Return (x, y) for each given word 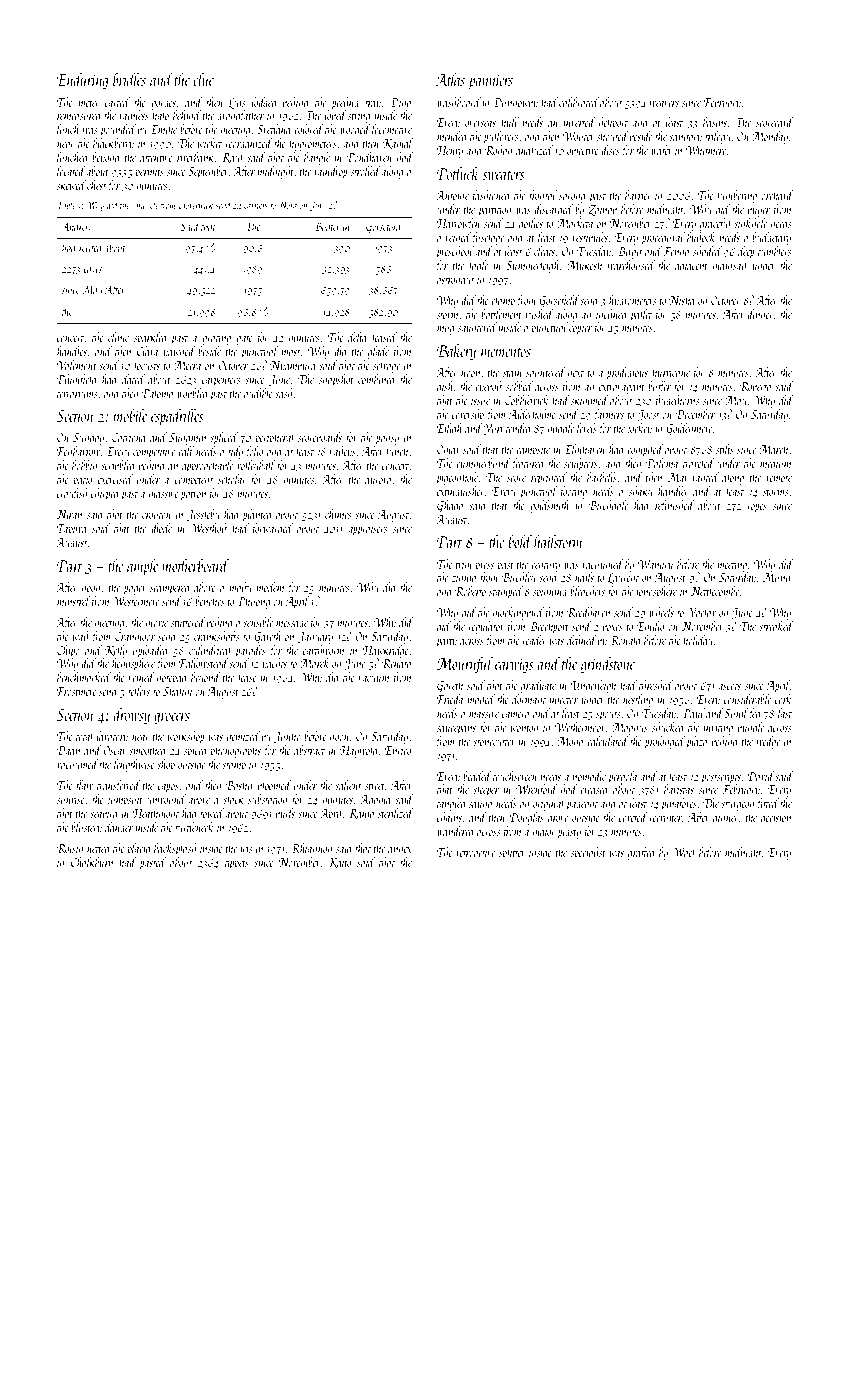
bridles (129, 79)
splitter (512, 853)
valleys (343, 452)
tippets (237, 864)
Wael (684, 852)
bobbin (84, 465)
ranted (705, 477)
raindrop (331, 172)
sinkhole (750, 223)
